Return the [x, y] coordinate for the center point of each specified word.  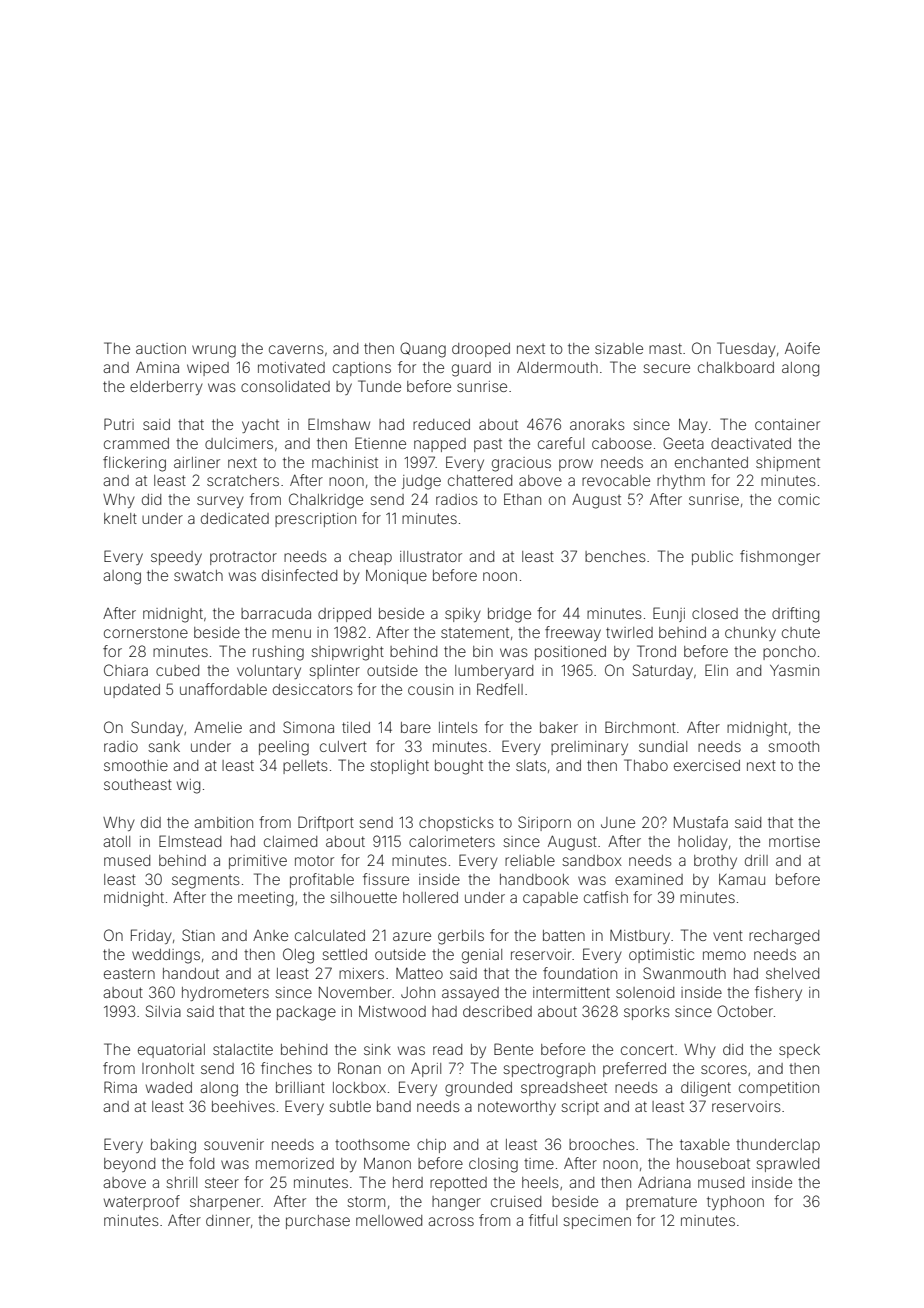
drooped [481, 350]
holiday [703, 843]
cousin [430, 689]
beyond [129, 1165]
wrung [214, 351]
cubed [177, 670]
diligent [706, 1089]
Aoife [802, 348]
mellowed [389, 1220]
